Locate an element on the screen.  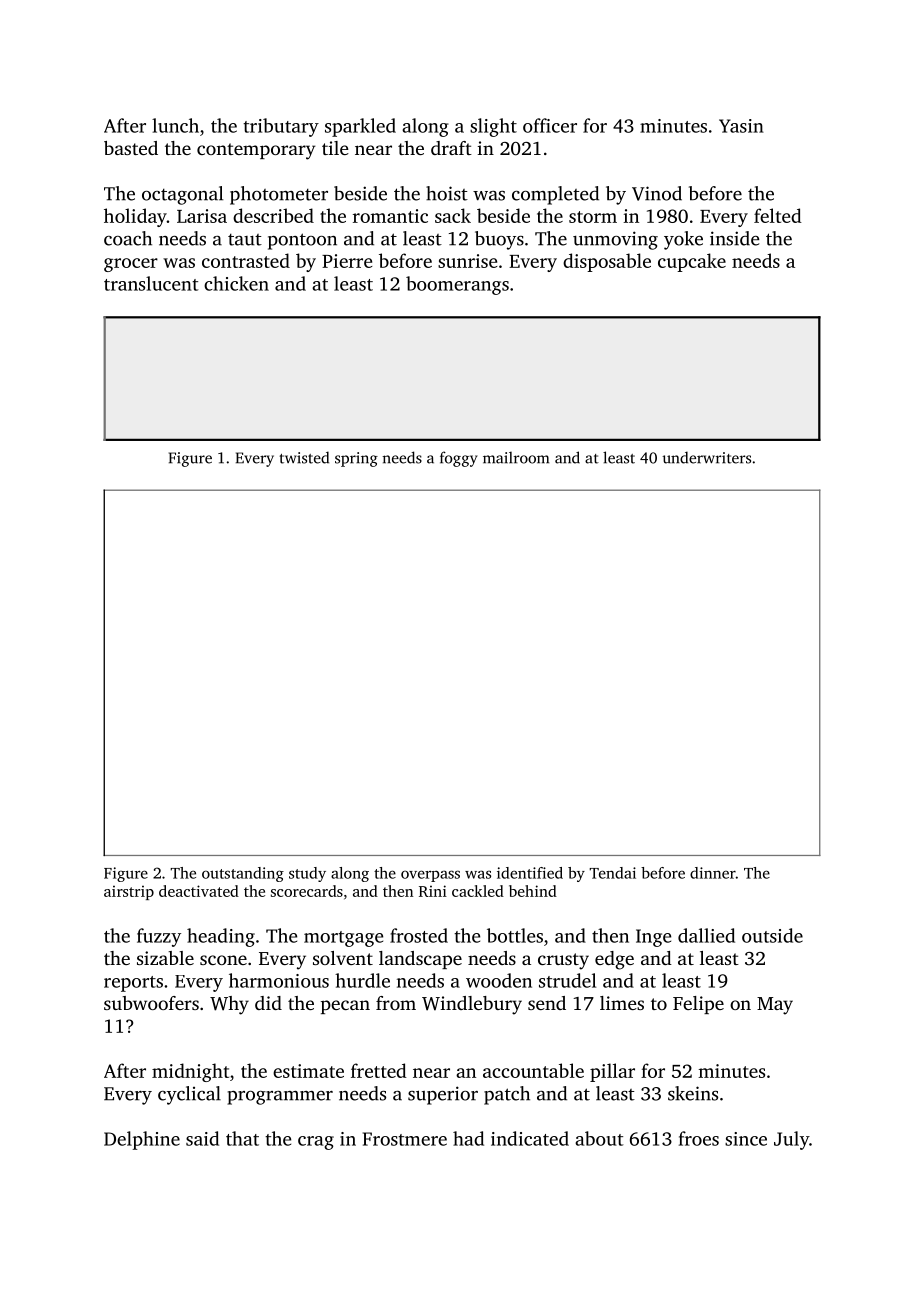
lunch is located at coordinates (175, 125).
